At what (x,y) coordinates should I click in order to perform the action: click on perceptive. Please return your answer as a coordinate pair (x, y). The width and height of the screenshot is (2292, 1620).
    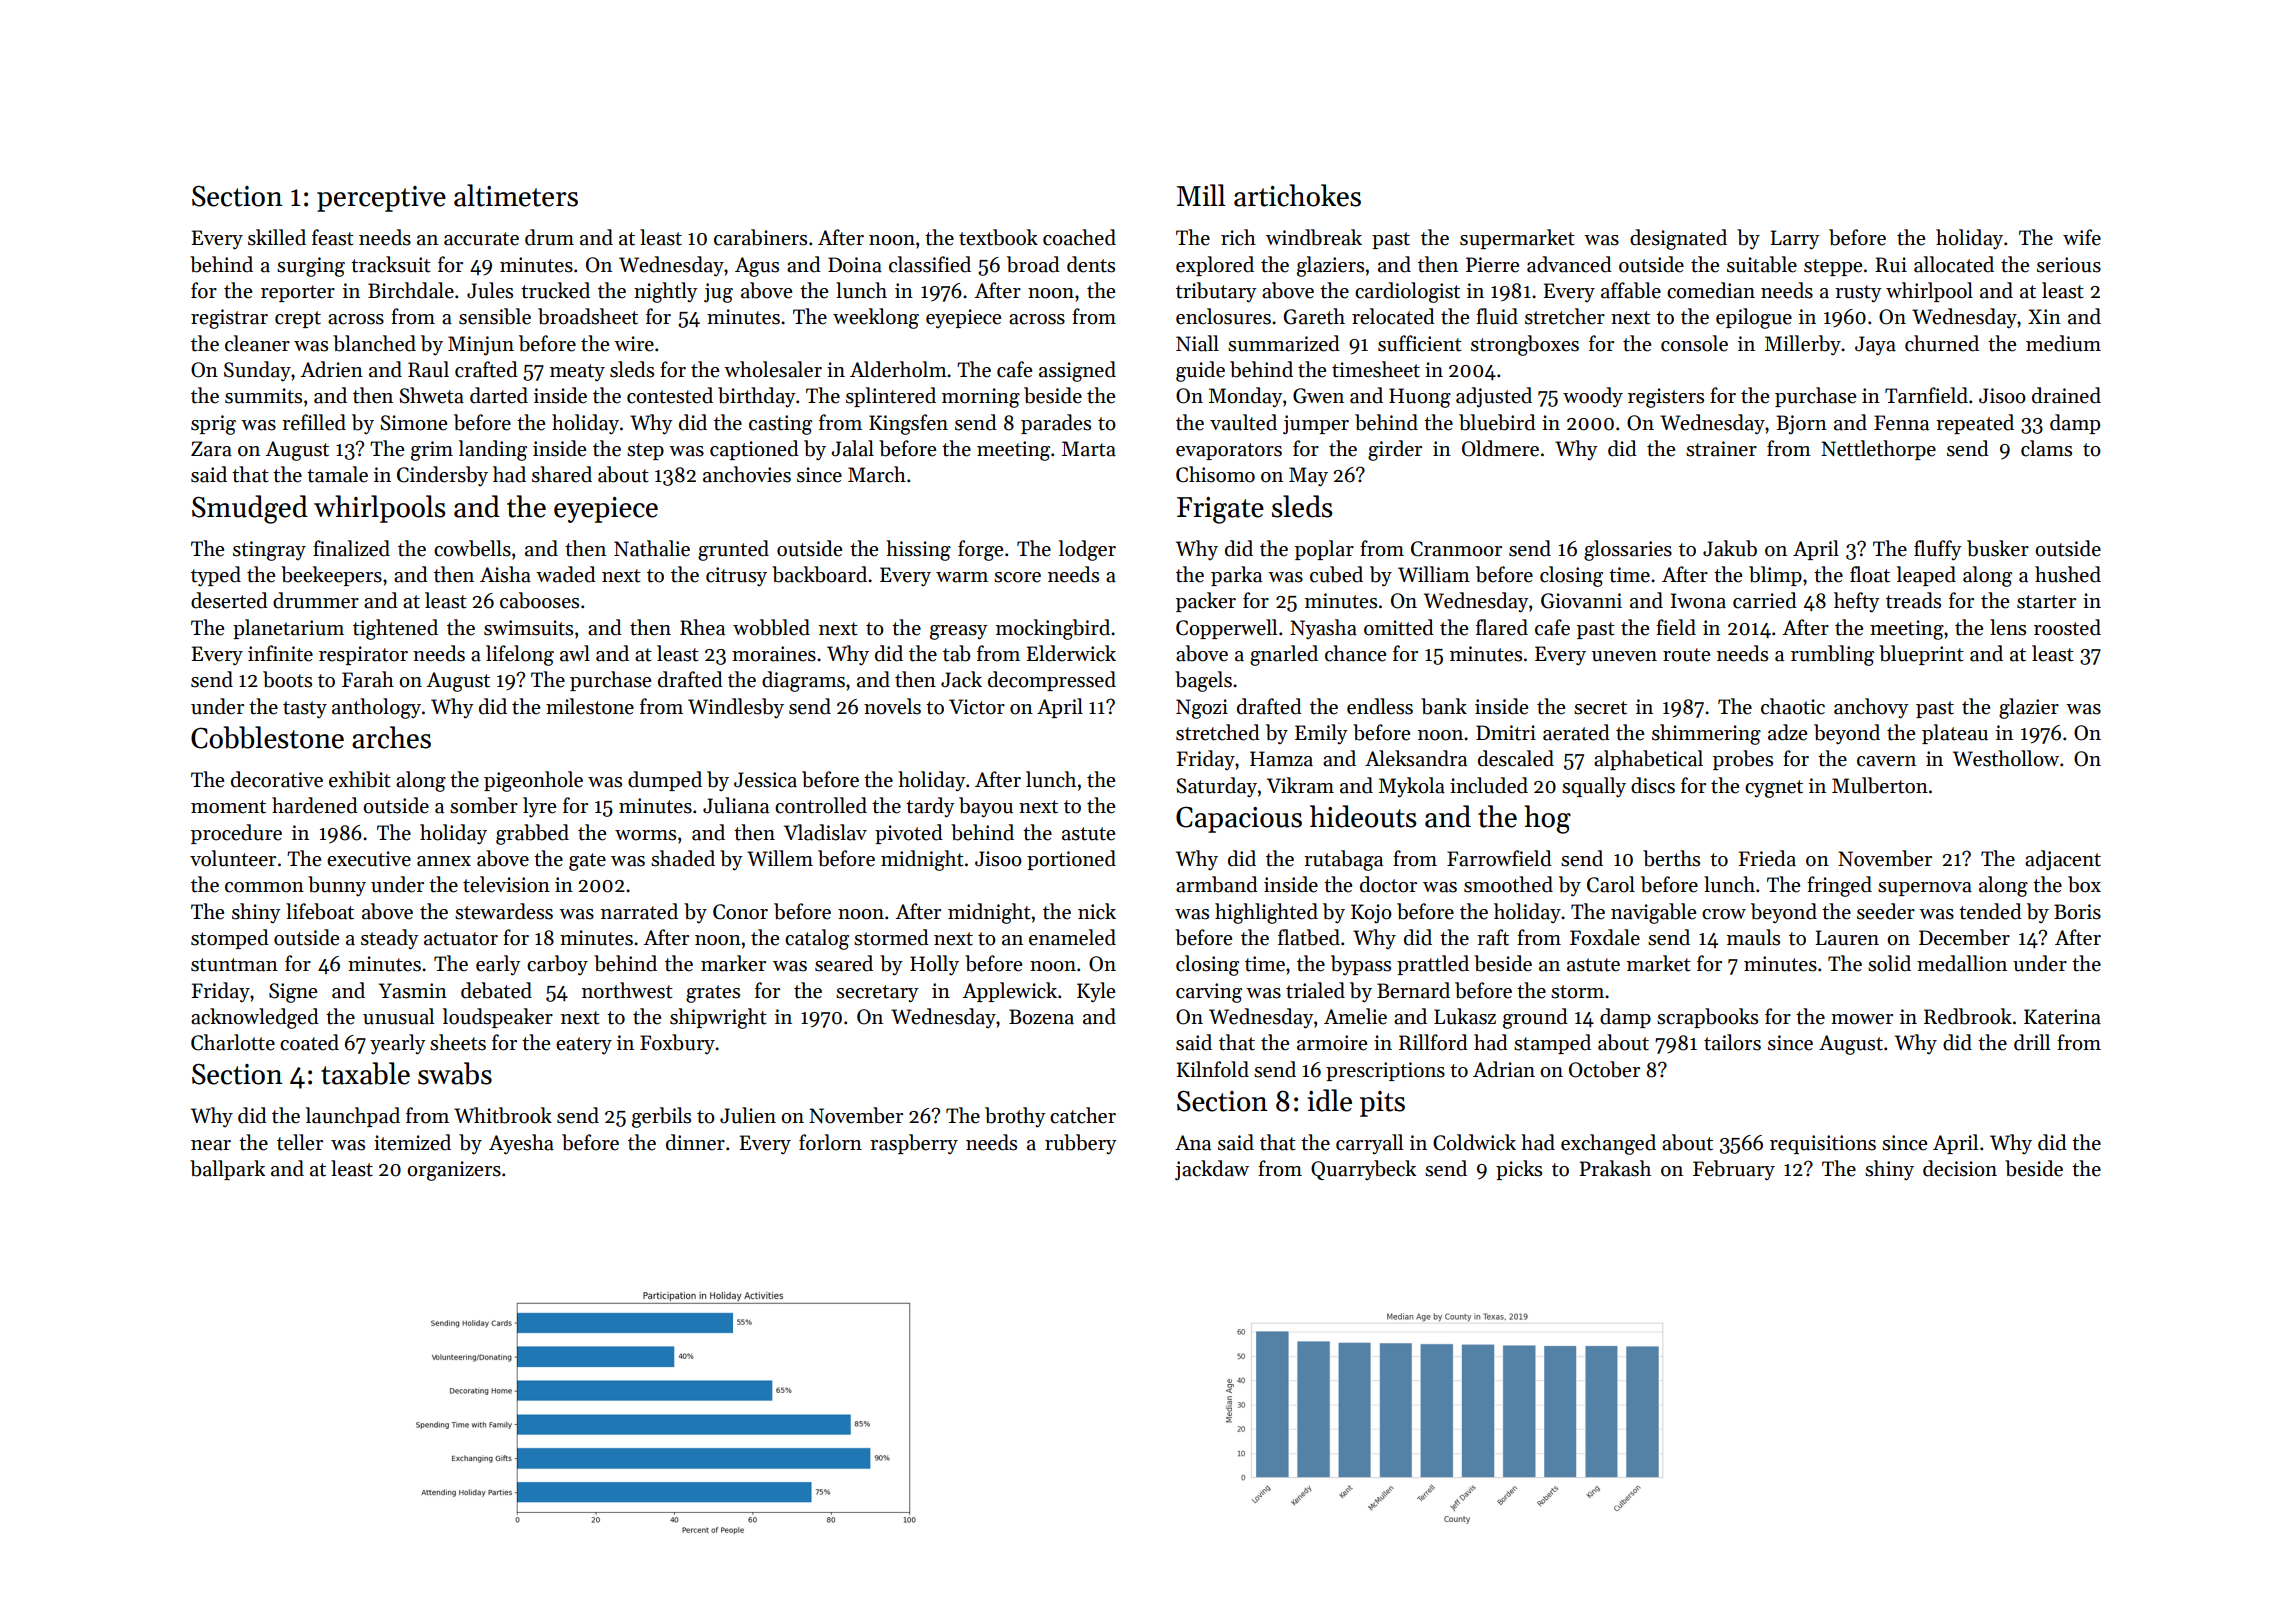
    Looking at the image, I should click on (381, 199).
